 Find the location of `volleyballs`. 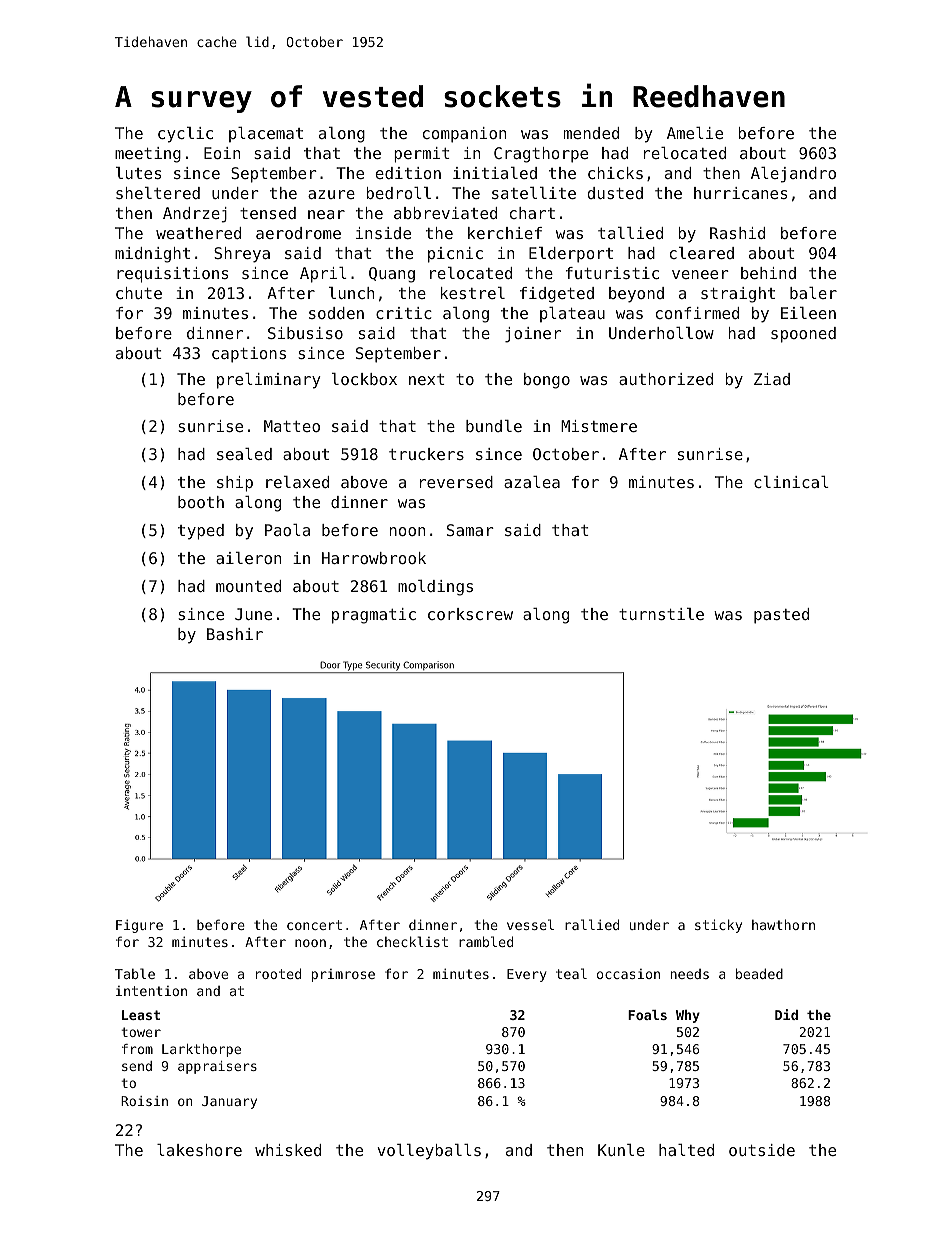

volleyballs is located at coordinates (429, 1152).
